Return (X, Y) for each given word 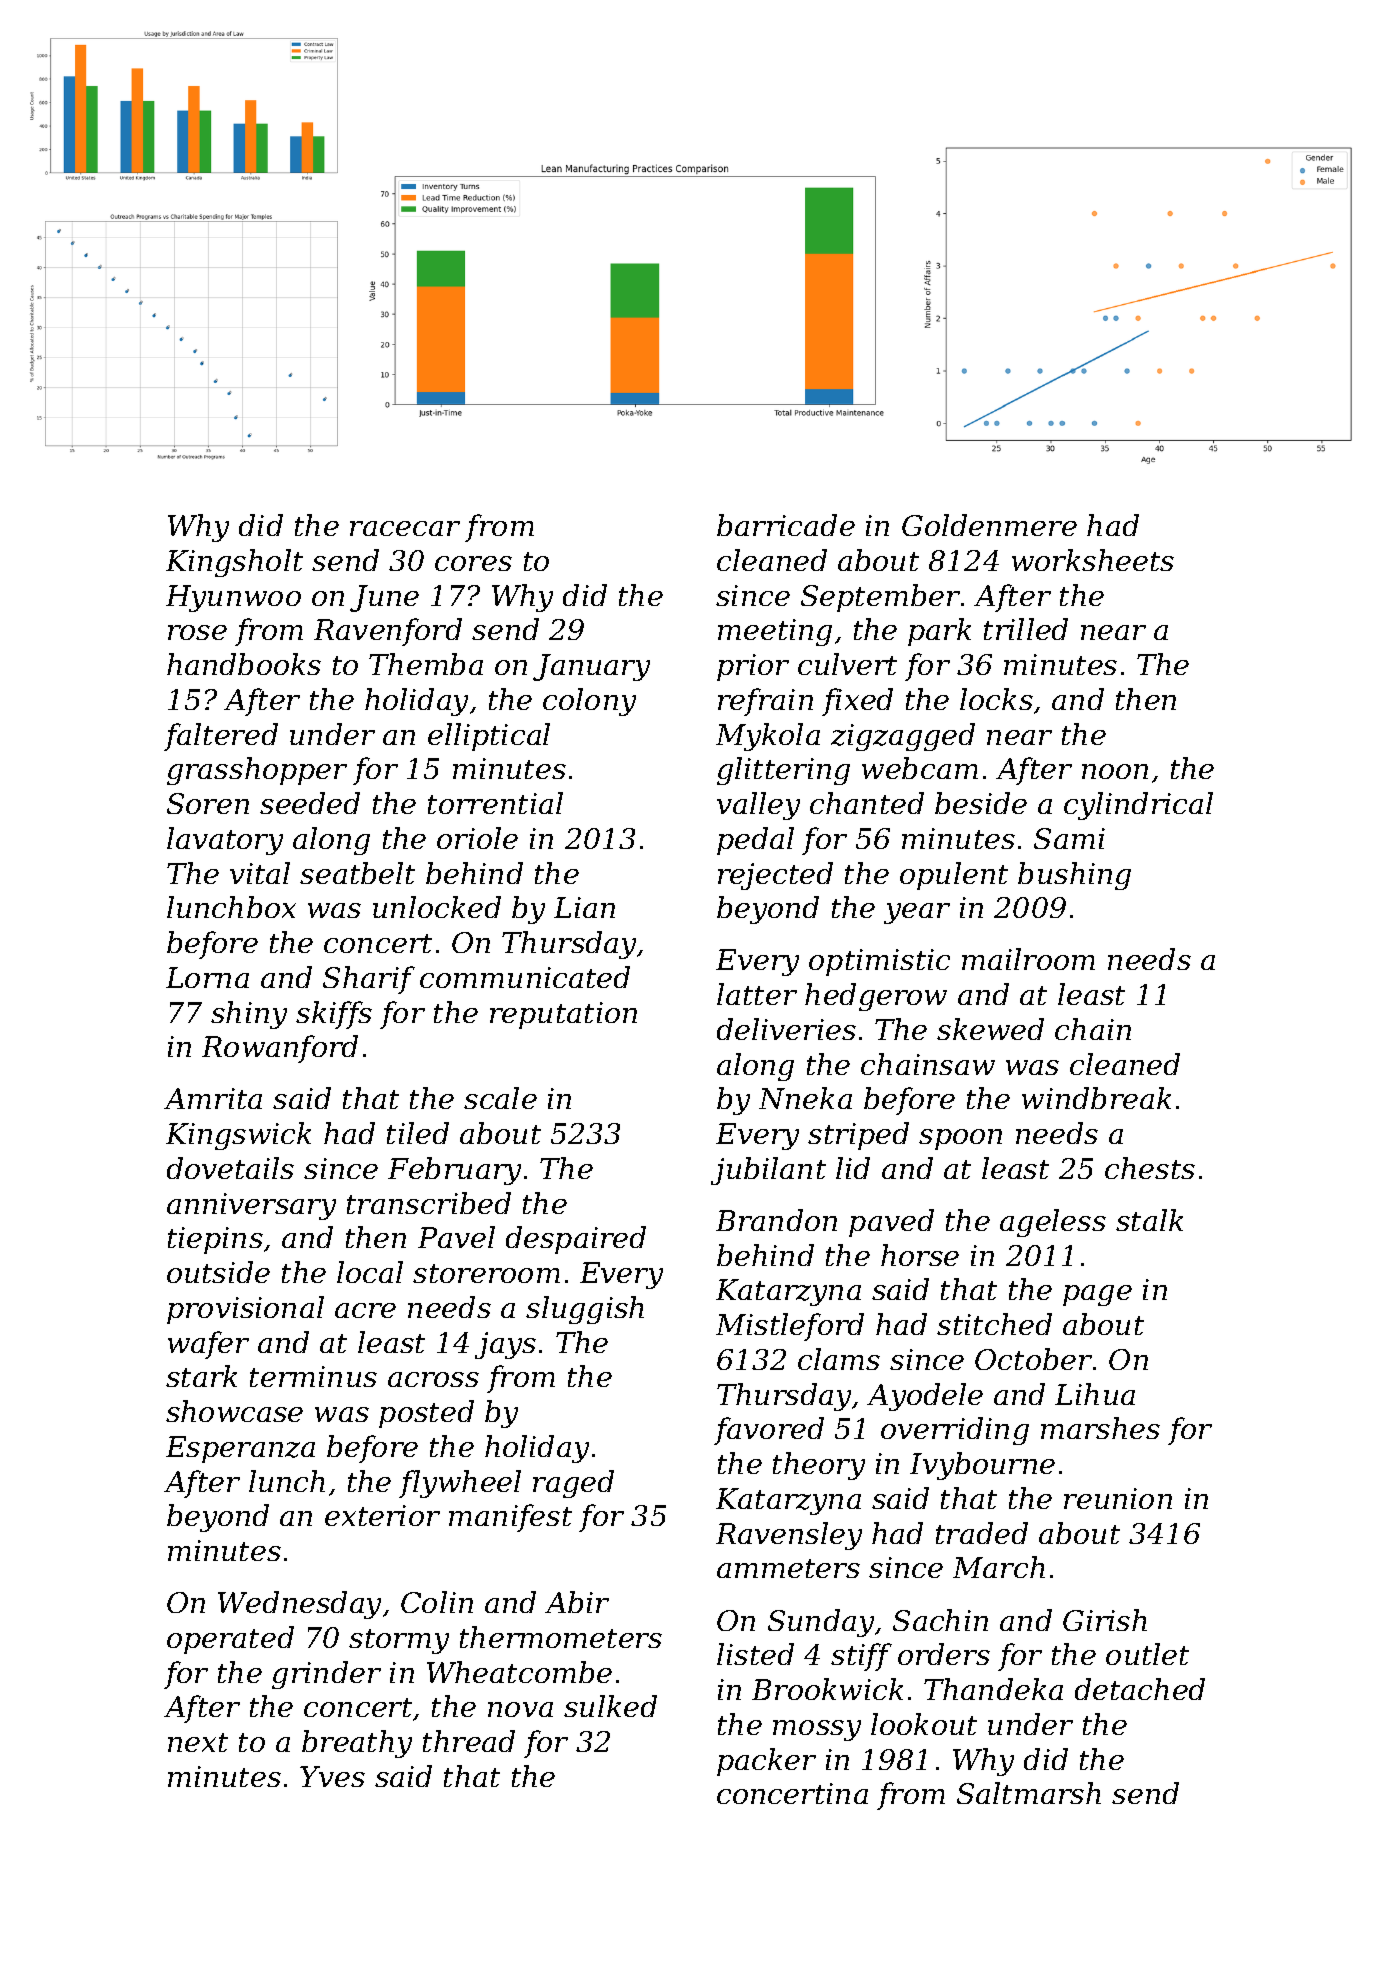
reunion (1118, 1498)
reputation (563, 1015)
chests (1150, 1168)
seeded (310, 803)
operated (230, 1640)
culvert (847, 664)
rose (197, 632)
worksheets (1093, 560)
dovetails (230, 1168)
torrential (495, 803)
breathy (357, 1744)
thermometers (561, 1637)
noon (1115, 771)
